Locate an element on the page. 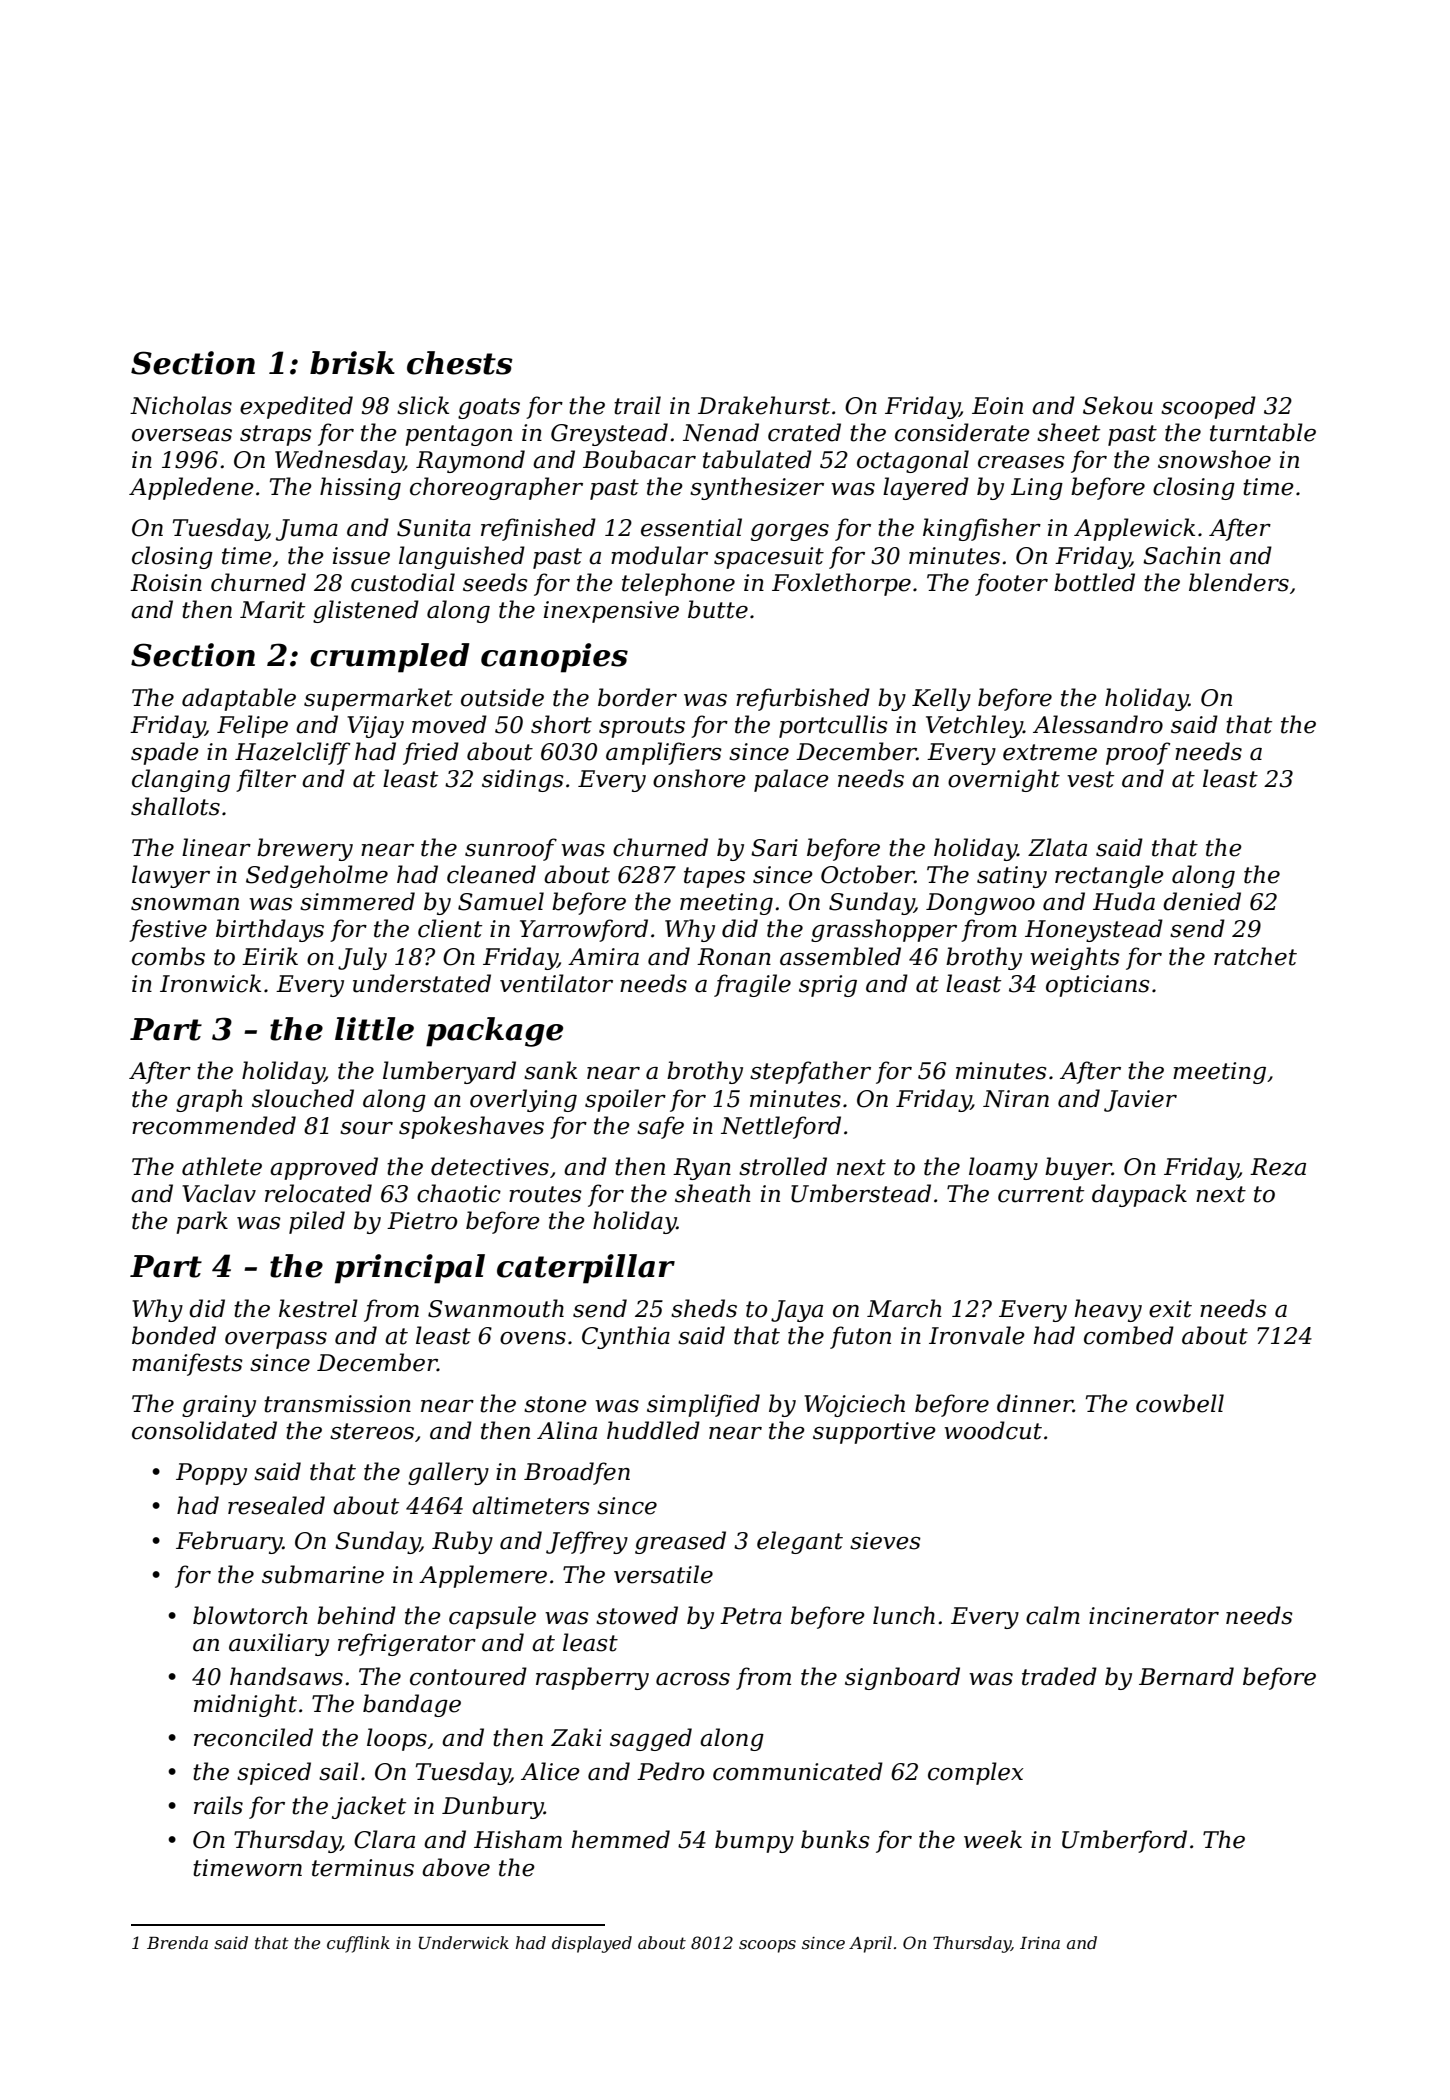  cufflink is located at coordinates (358, 1944).
